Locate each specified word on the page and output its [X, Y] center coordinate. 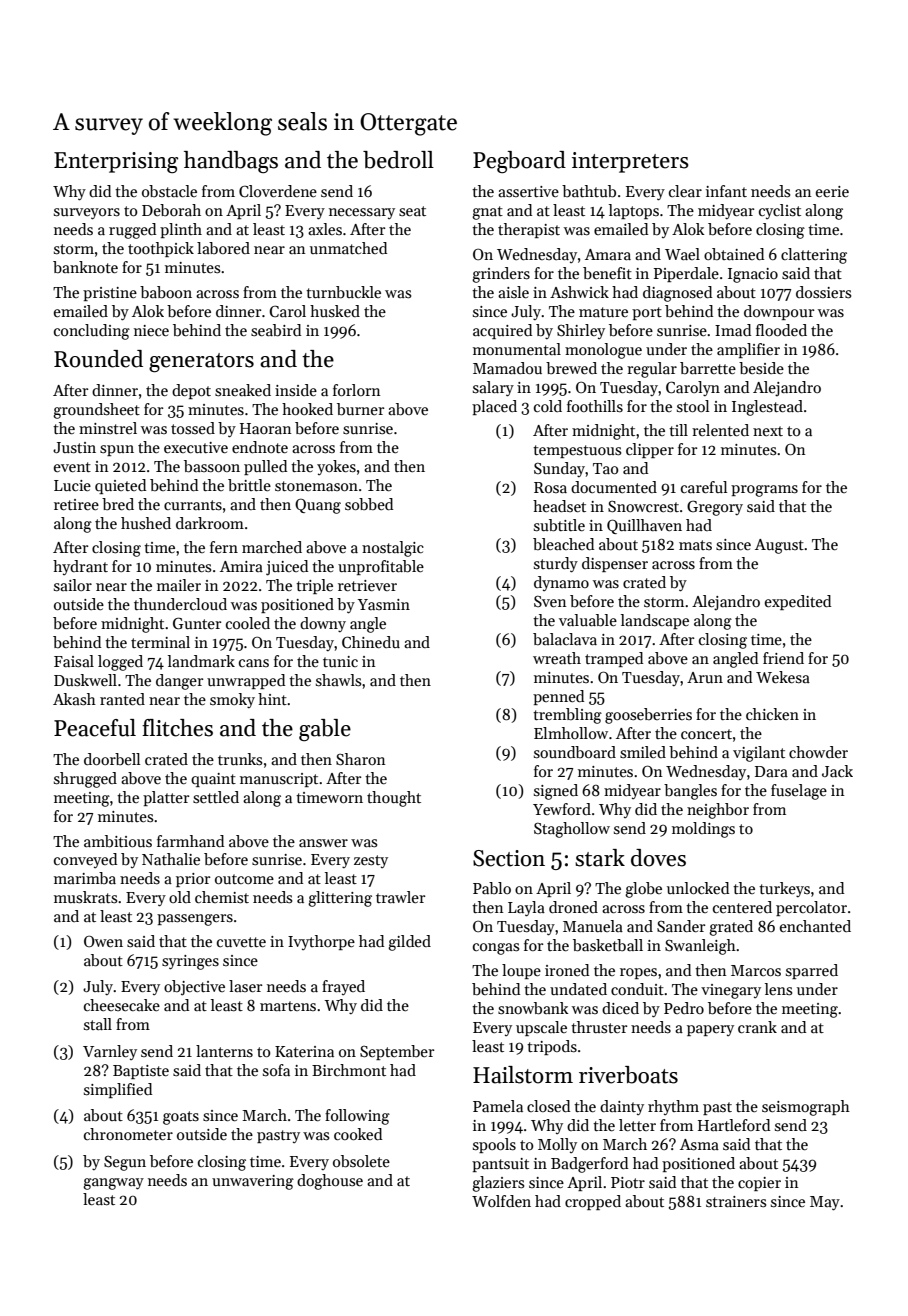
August [779, 546]
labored [223, 248]
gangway [113, 1184]
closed [548, 1106]
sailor [73, 585]
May [825, 1203]
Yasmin [384, 604]
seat [412, 211]
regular [652, 370]
